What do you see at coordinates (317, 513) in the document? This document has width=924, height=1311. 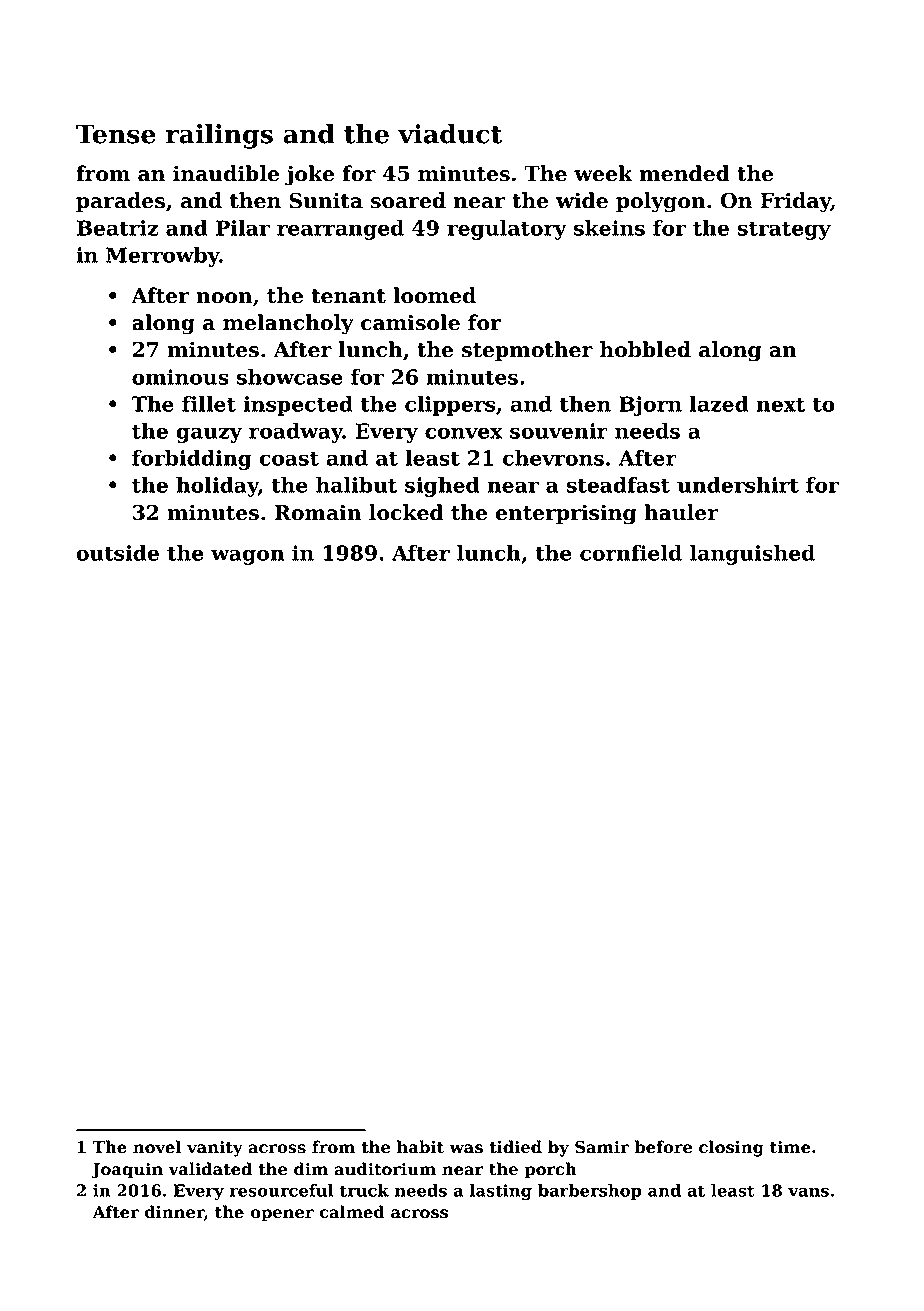 I see `Romain` at bounding box center [317, 513].
